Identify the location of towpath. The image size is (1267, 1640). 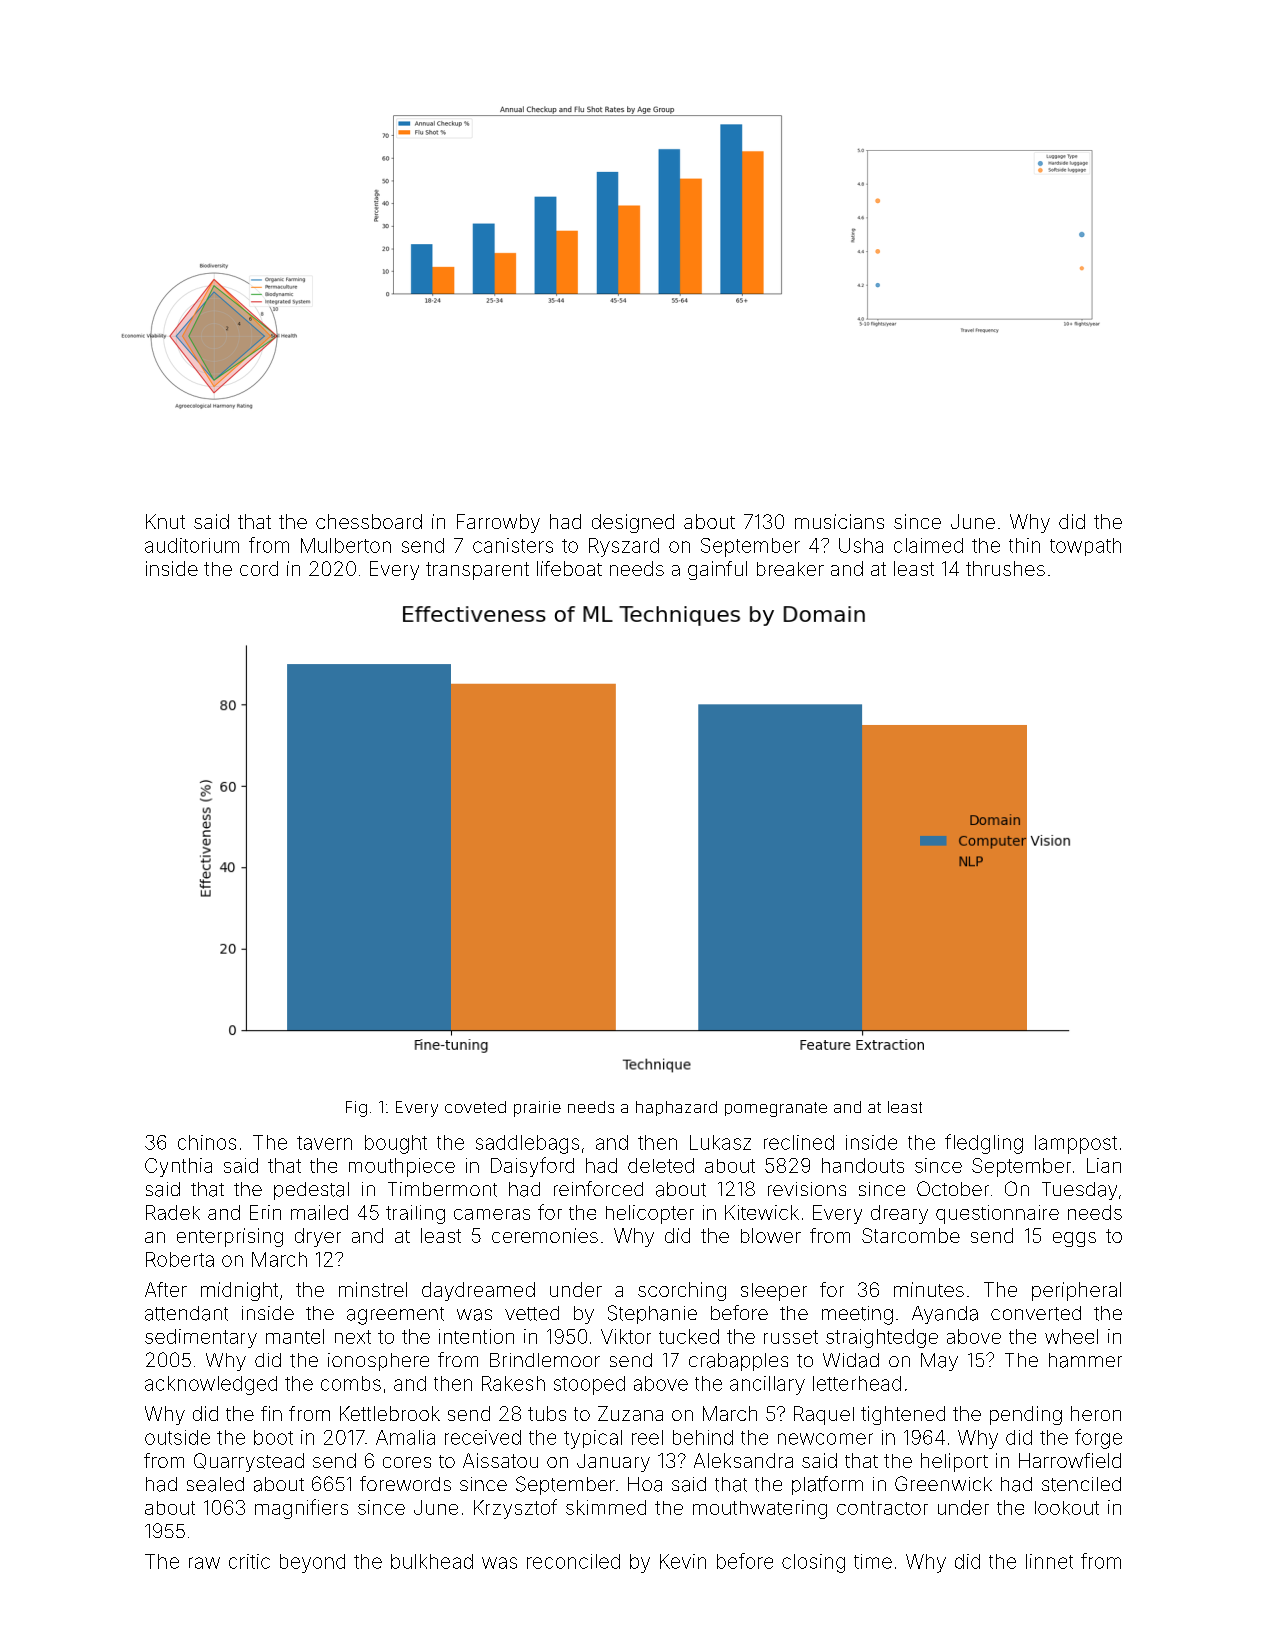
(1085, 547).
